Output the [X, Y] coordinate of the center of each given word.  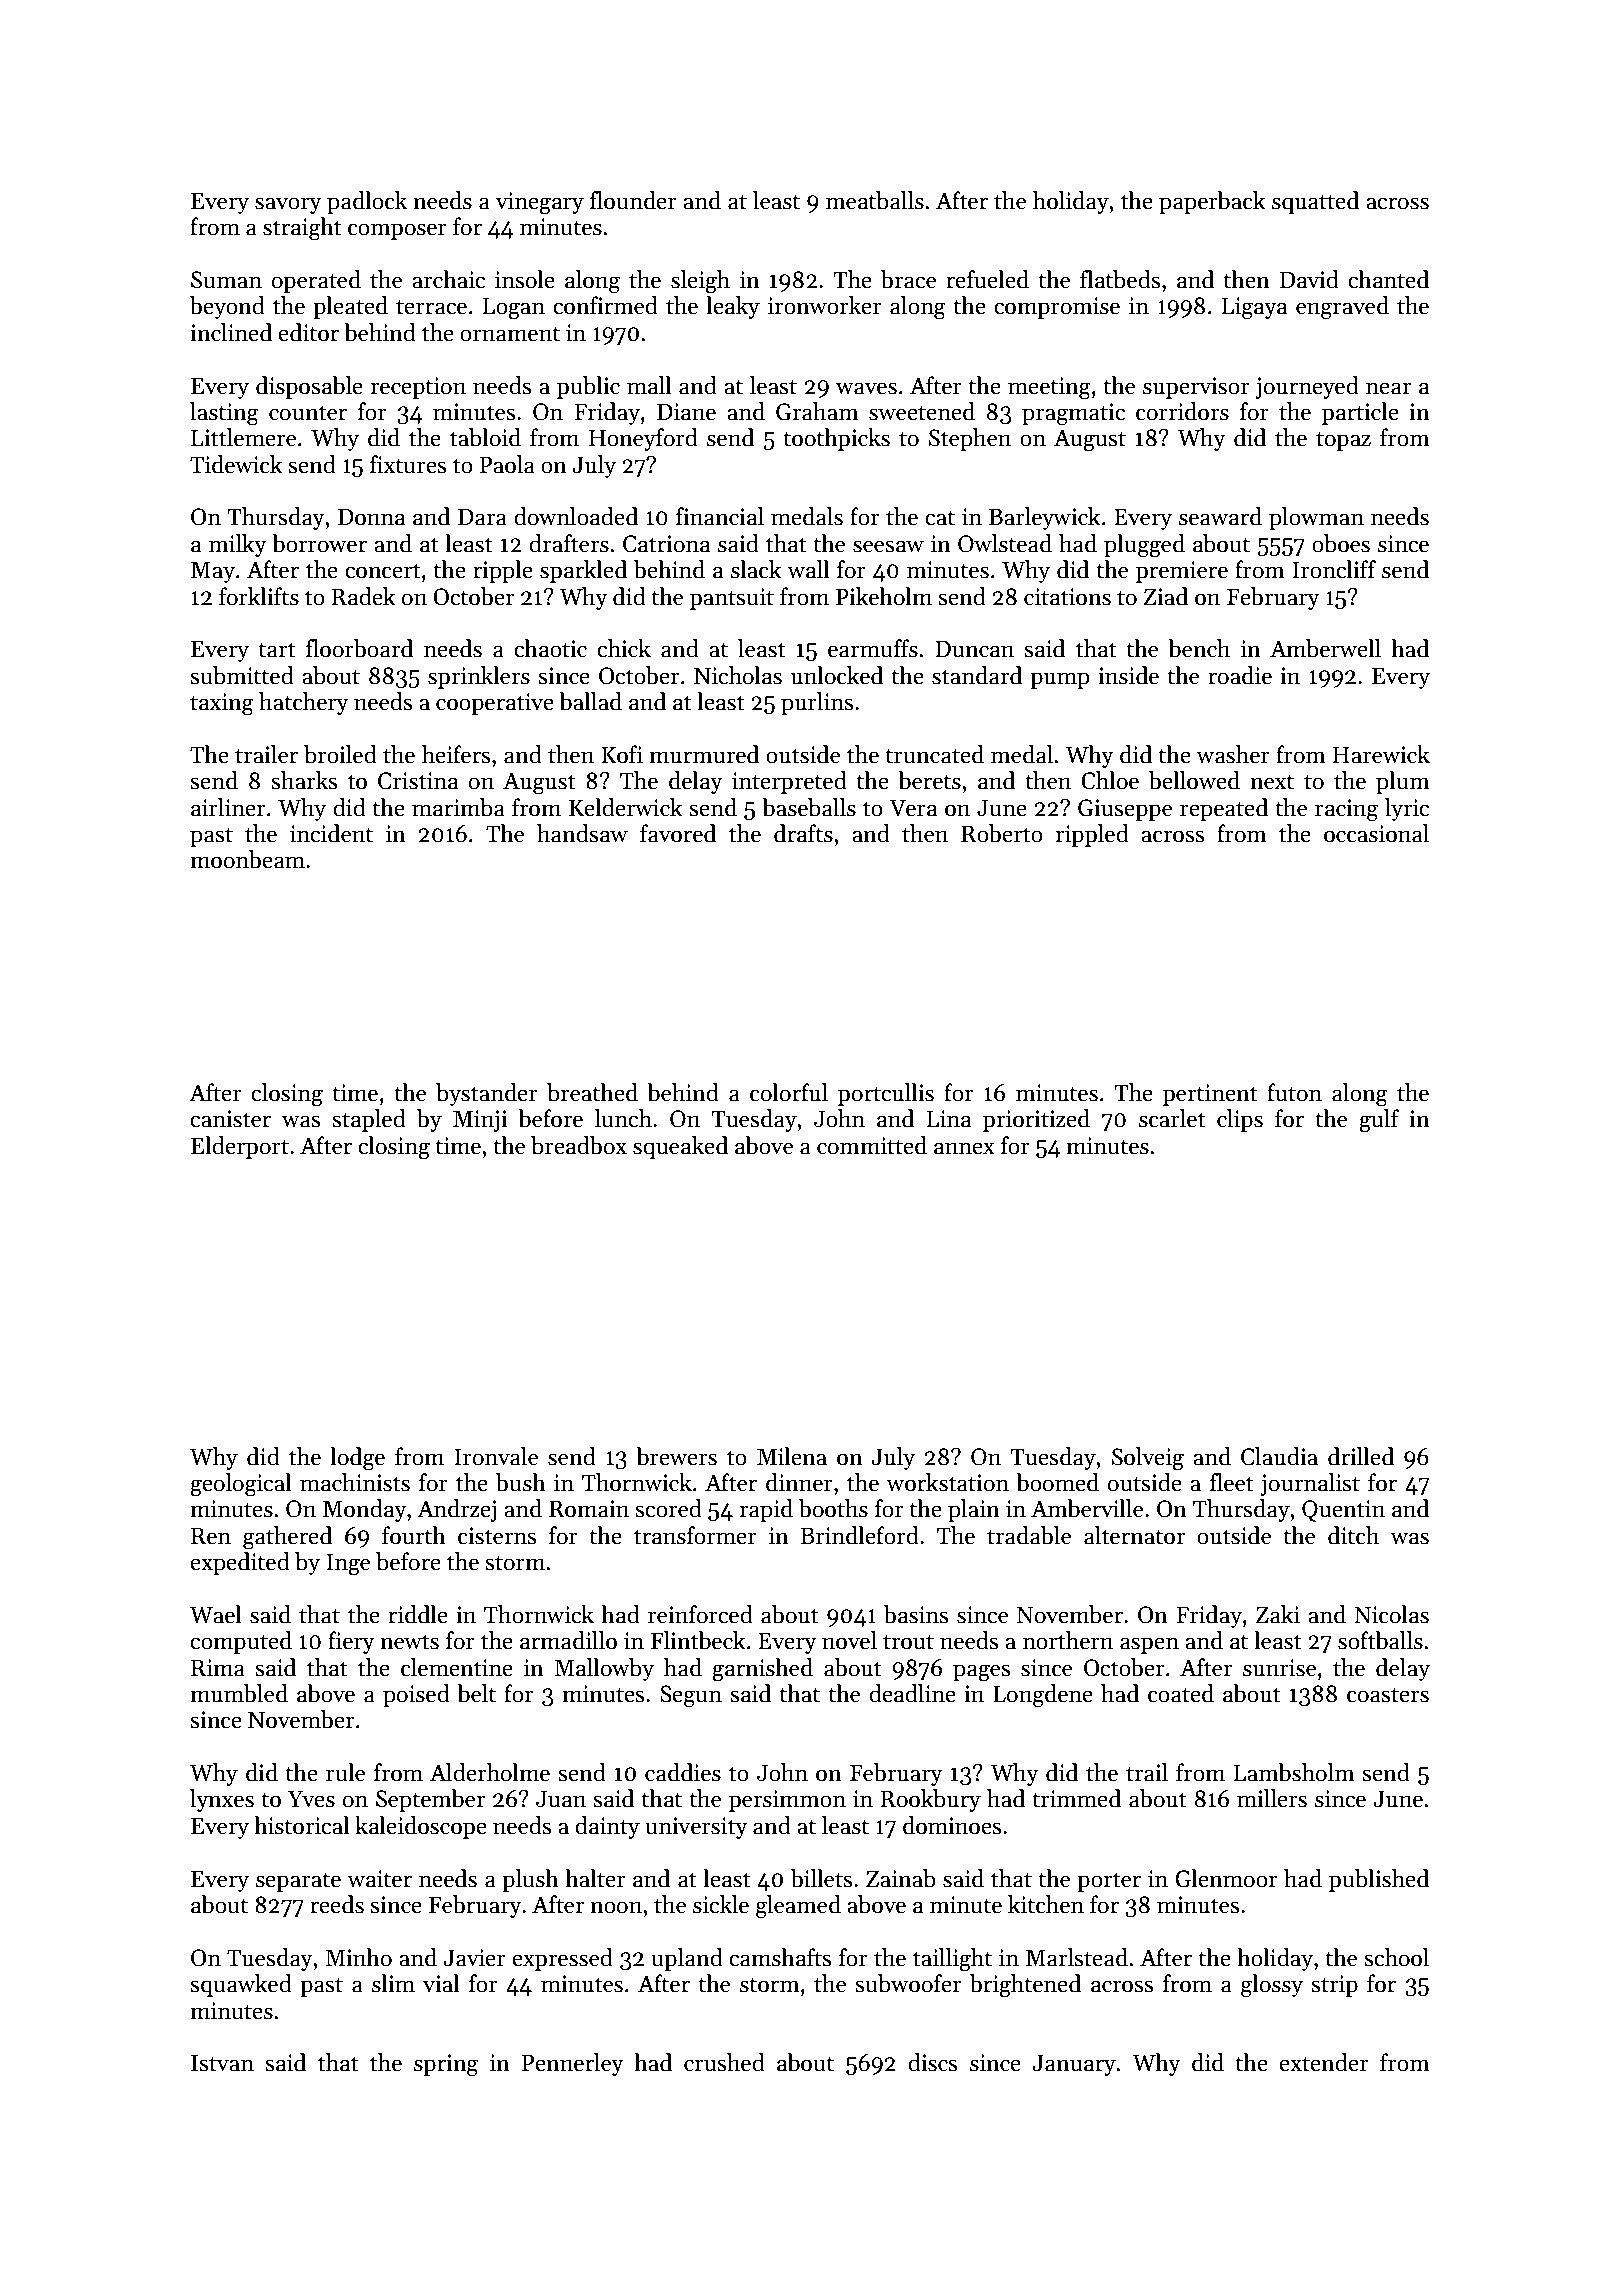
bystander [487, 1094]
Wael [216, 1614]
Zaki [1278, 1614]
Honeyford [643, 439]
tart [277, 650]
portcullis [886, 1094]
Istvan [222, 2063]
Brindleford [859, 1535]
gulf [1379, 1121]
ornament [510, 334]
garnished [762, 1670]
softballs [1380, 1640]
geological [241, 1485]
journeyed [1307, 387]
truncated [934, 754]
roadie [1240, 675]
